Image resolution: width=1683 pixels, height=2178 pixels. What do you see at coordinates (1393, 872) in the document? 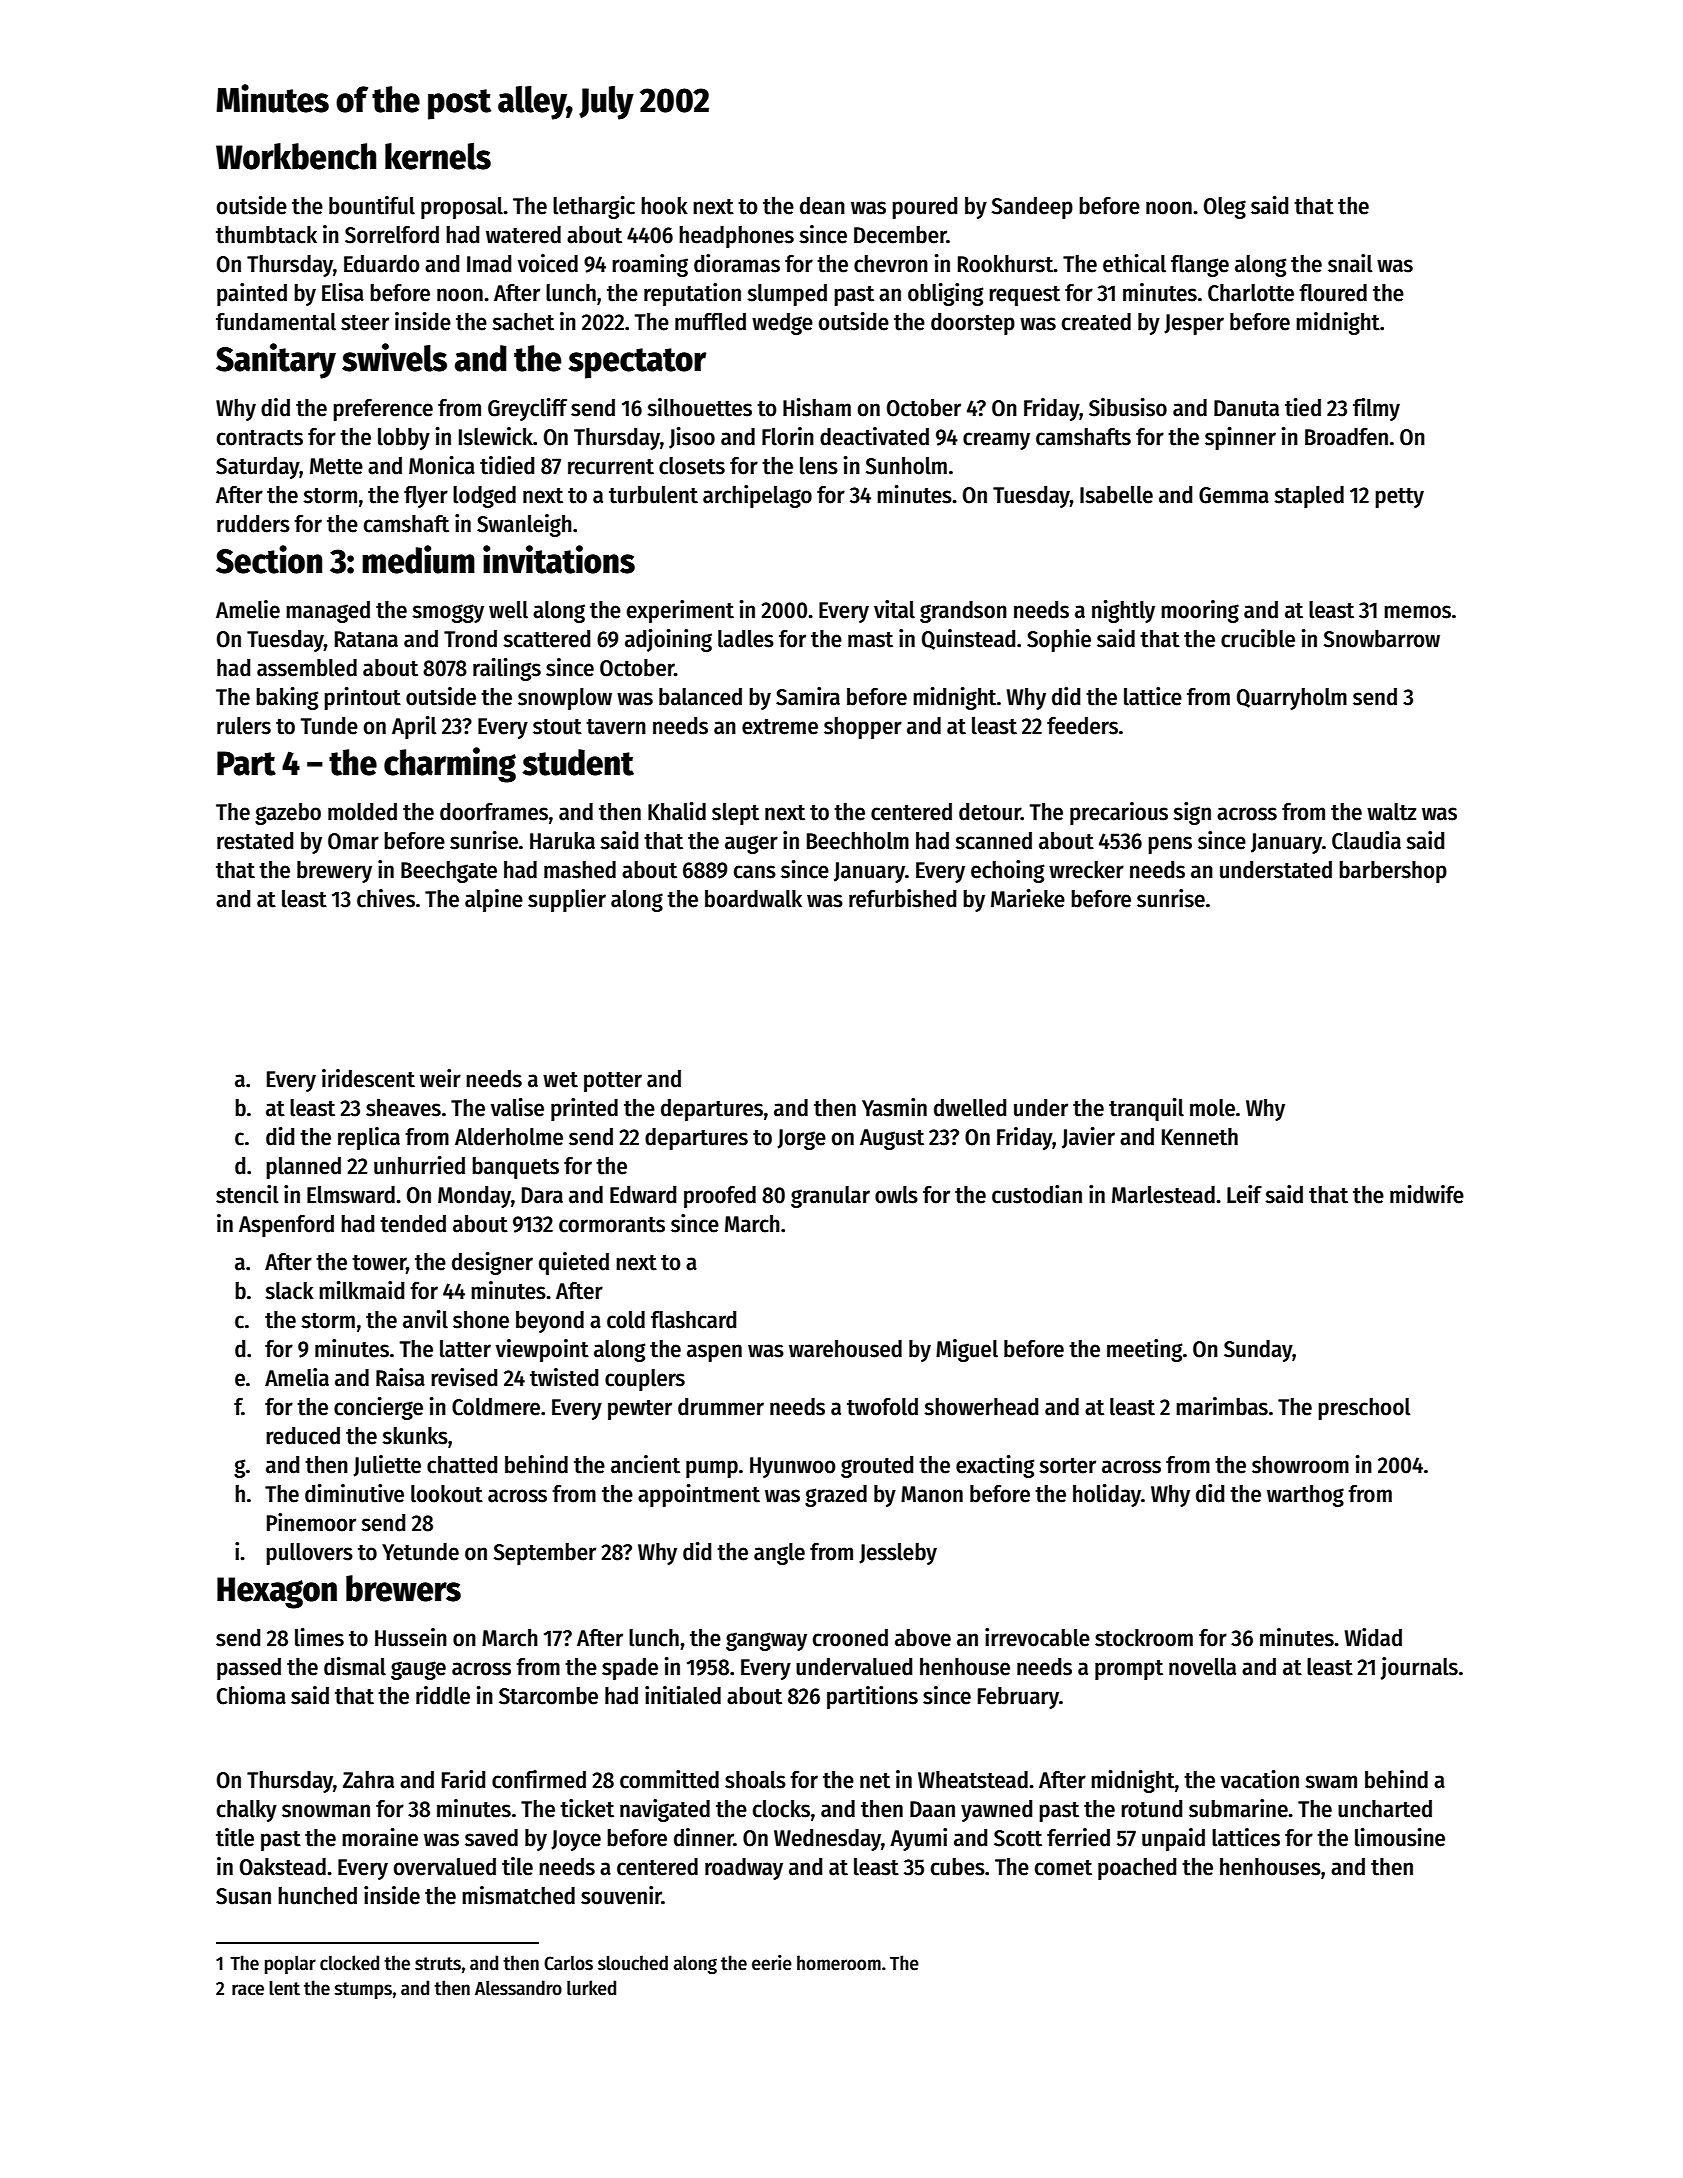
I see `barbershop` at bounding box center [1393, 872].
